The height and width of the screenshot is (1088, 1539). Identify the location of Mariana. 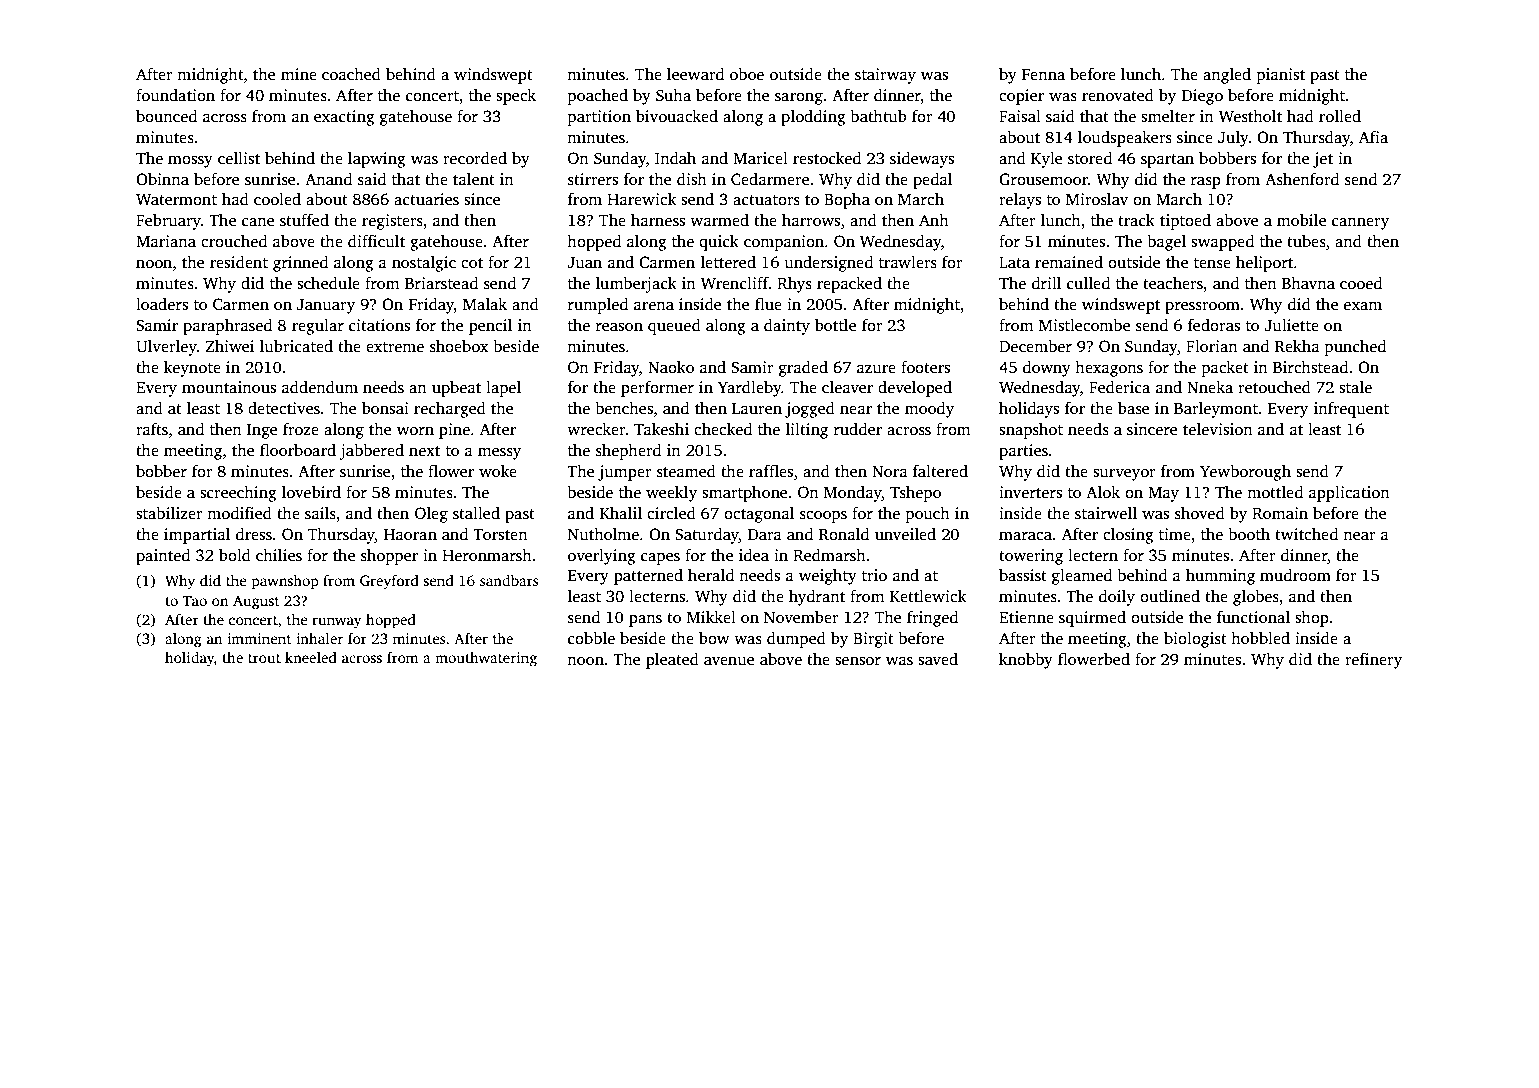
(166, 241).
